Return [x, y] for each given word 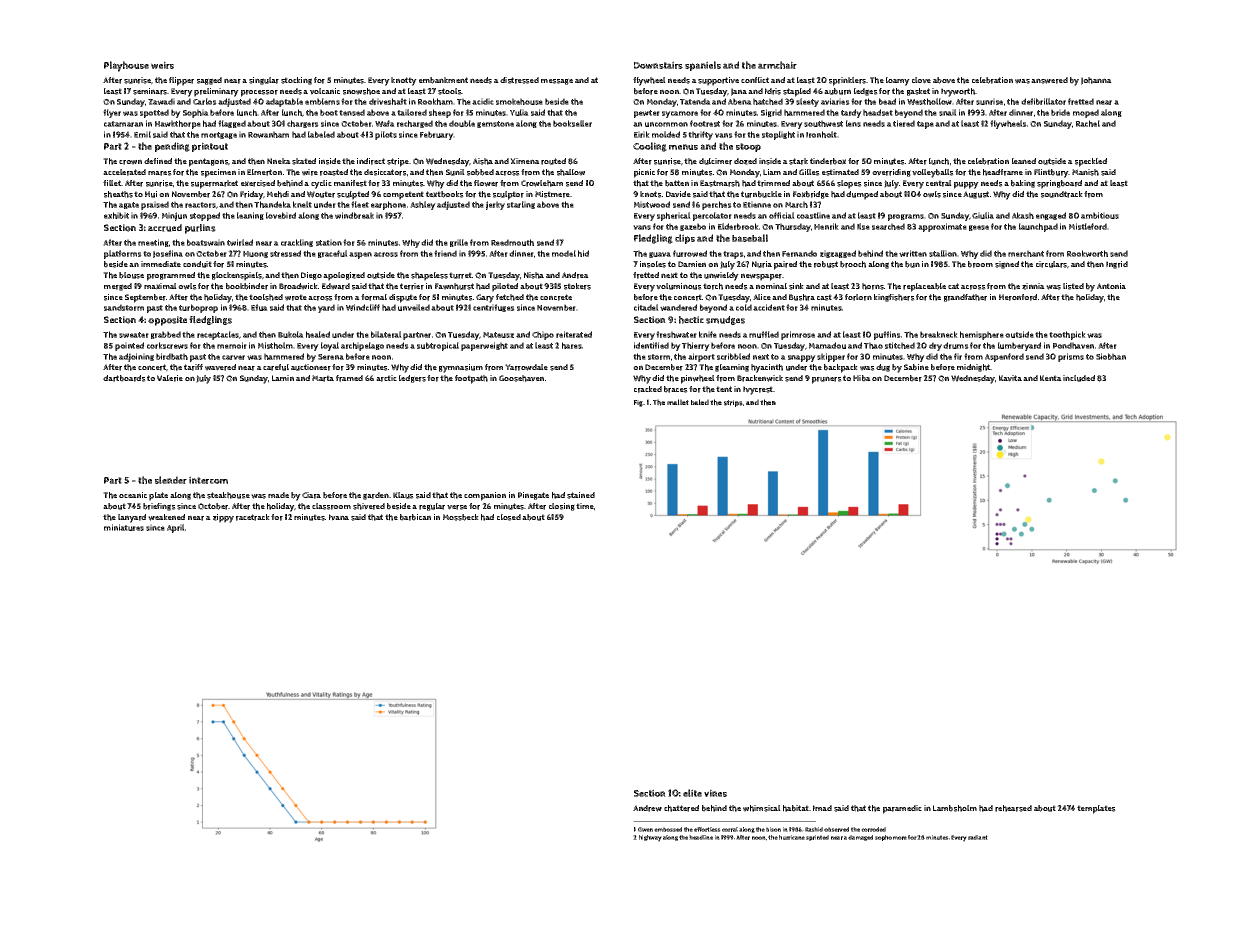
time [585, 506]
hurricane [792, 837]
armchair [777, 65]
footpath [471, 379]
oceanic [133, 495]
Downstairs [658, 65]
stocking [296, 81]
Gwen [645, 829]
